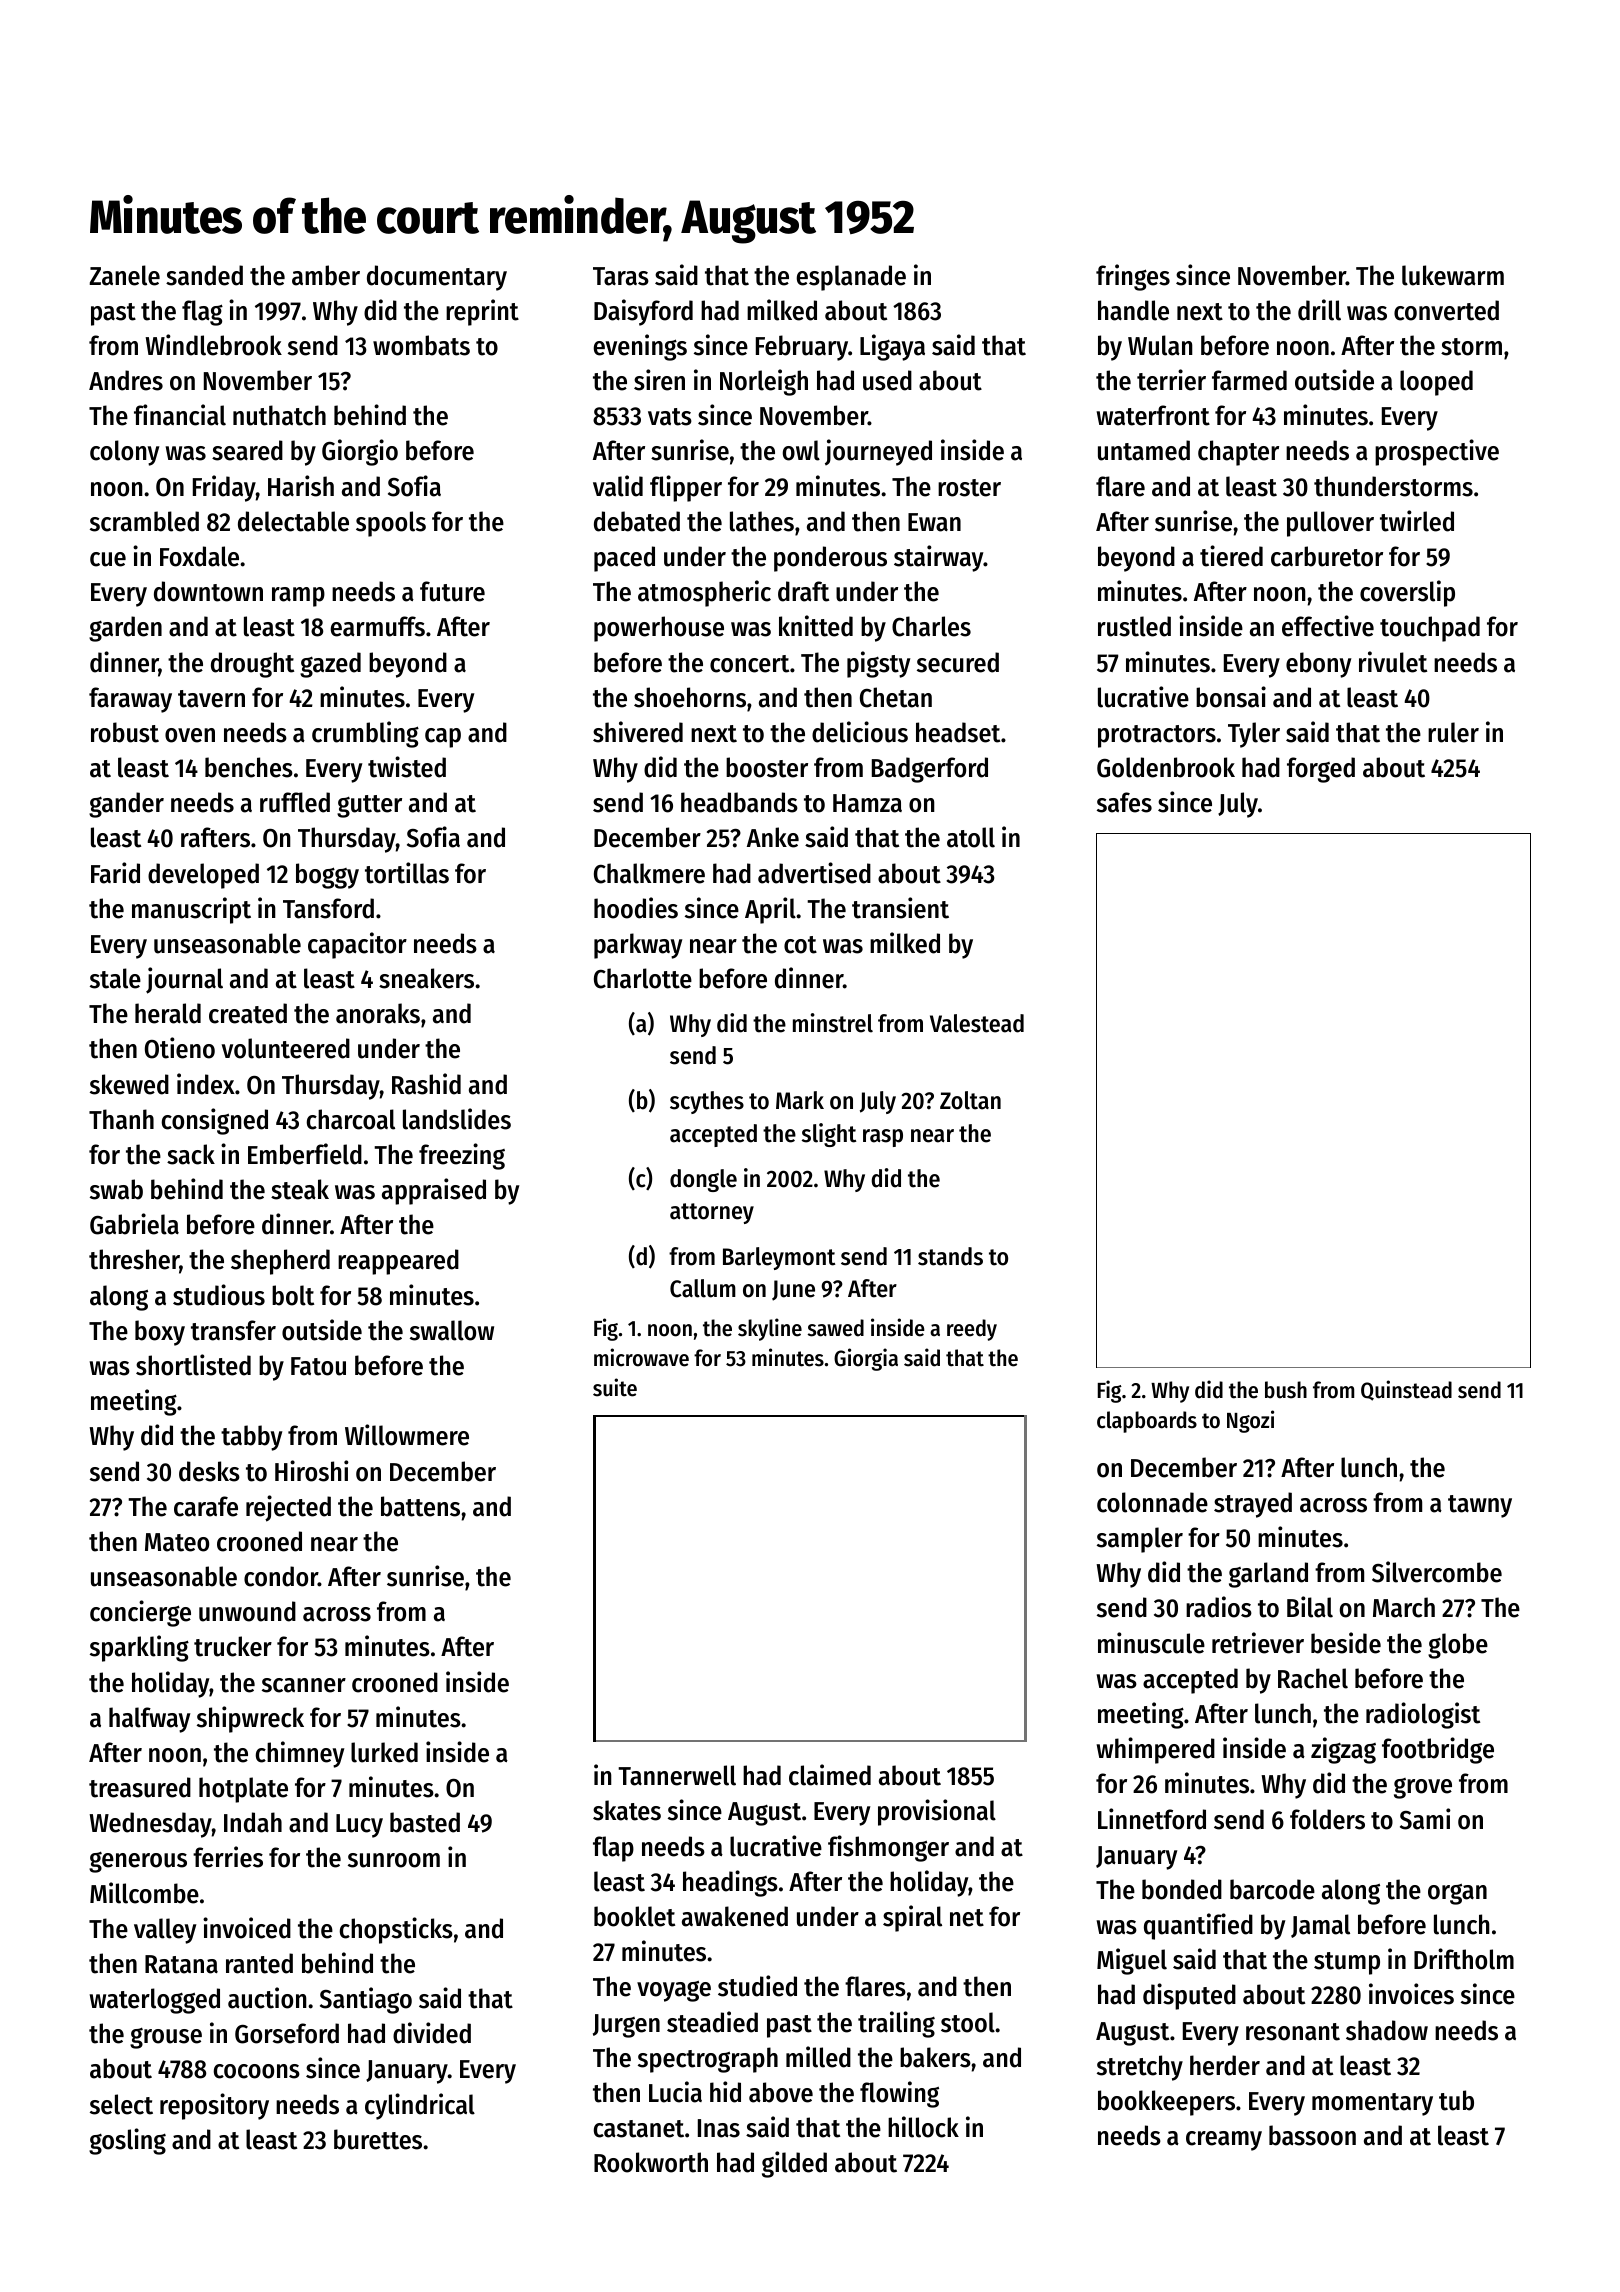  I want to click on colonnade, so click(1152, 1502).
